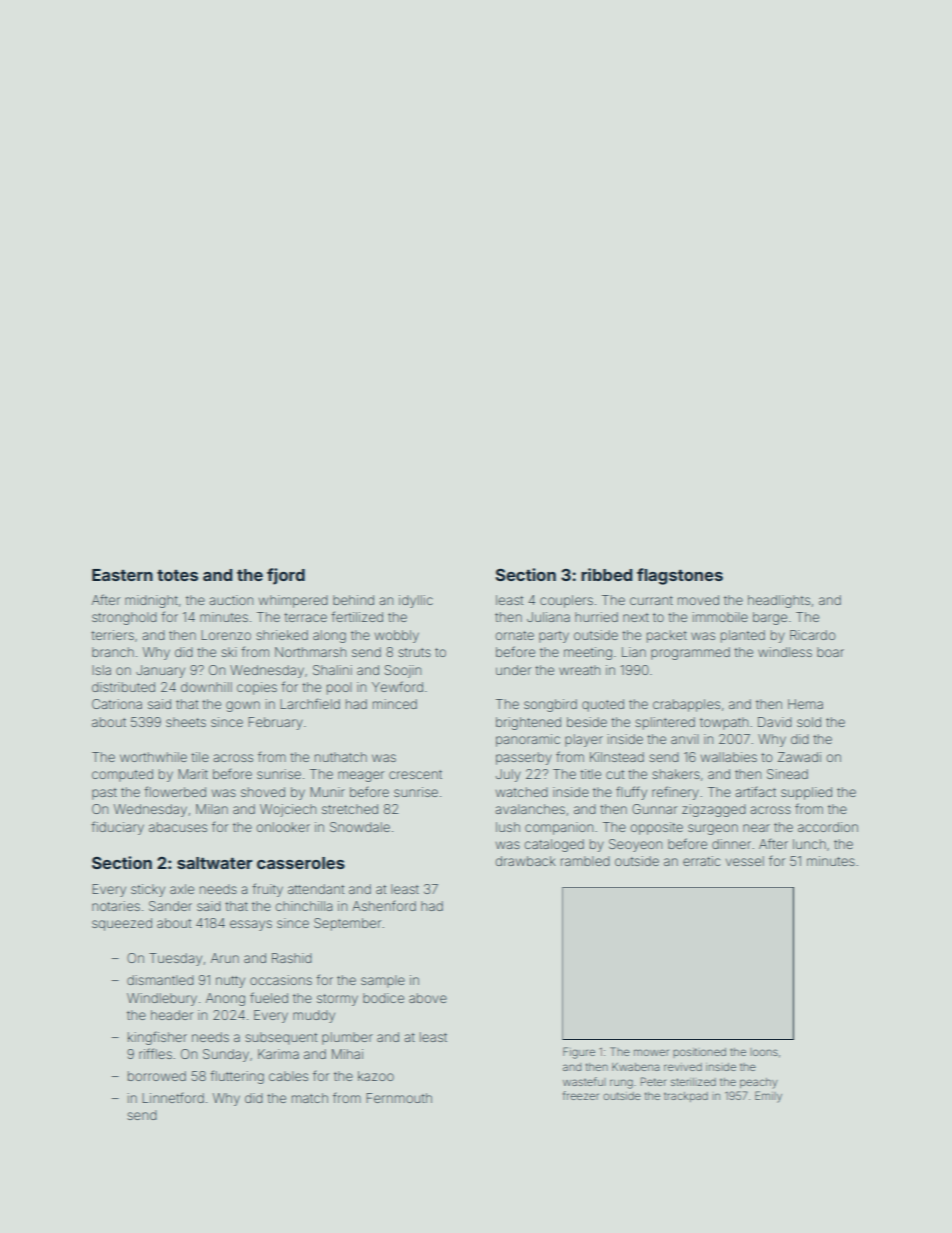 The height and width of the screenshot is (1233, 952). I want to click on borrowed, so click(157, 1076).
